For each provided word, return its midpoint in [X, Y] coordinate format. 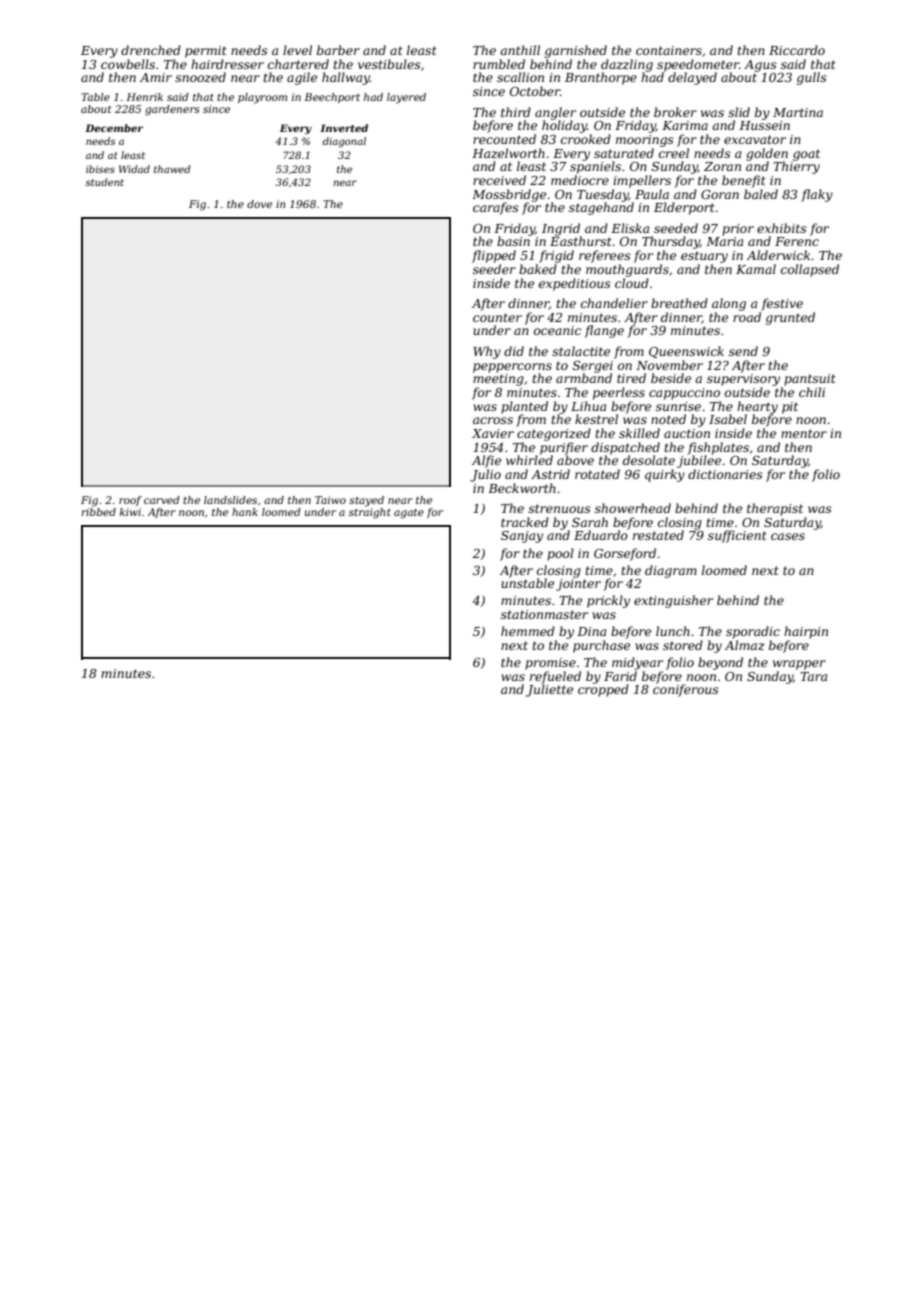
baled [761, 194]
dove [259, 204]
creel [674, 153]
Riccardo [797, 50]
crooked [586, 139]
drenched [151, 50]
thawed [172, 169]
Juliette [549, 690]
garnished [576, 51]
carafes [496, 208]
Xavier [493, 433]
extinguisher [673, 601]
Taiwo [330, 500]
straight [370, 513]
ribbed [98, 512]
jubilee [699, 461]
